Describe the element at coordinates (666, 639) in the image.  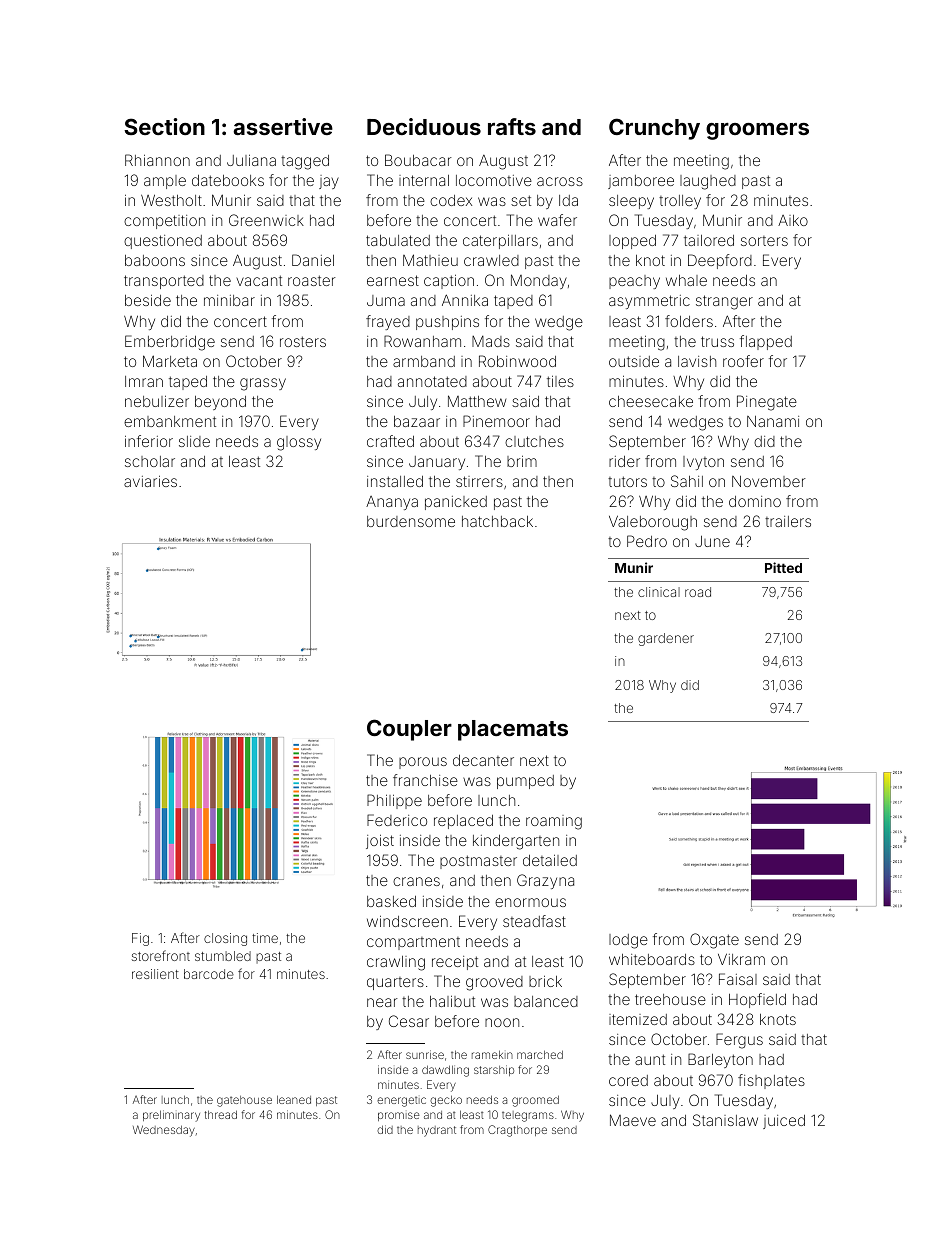
I see `gardener` at that location.
